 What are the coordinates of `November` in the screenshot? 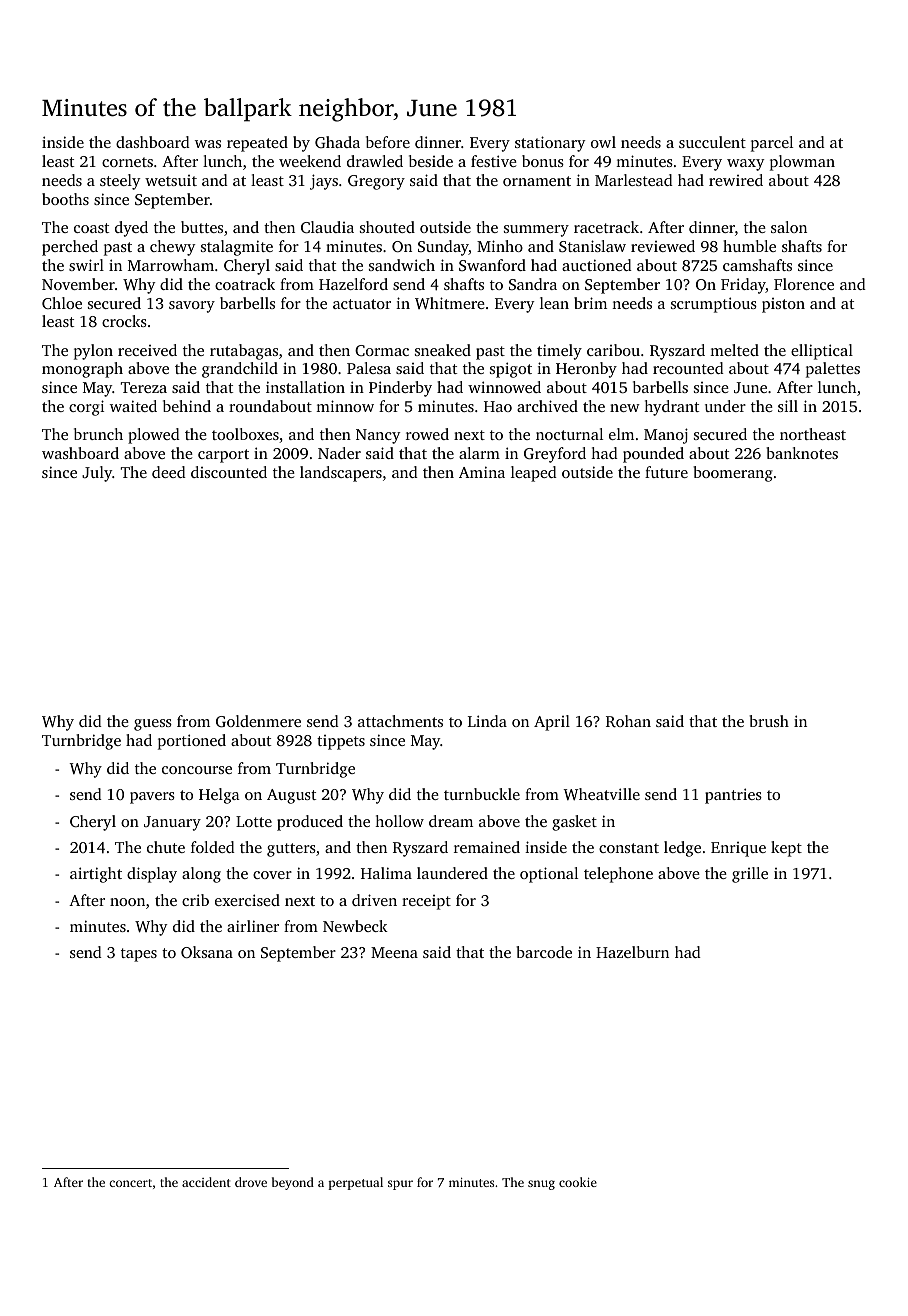 It's located at (78, 284).
